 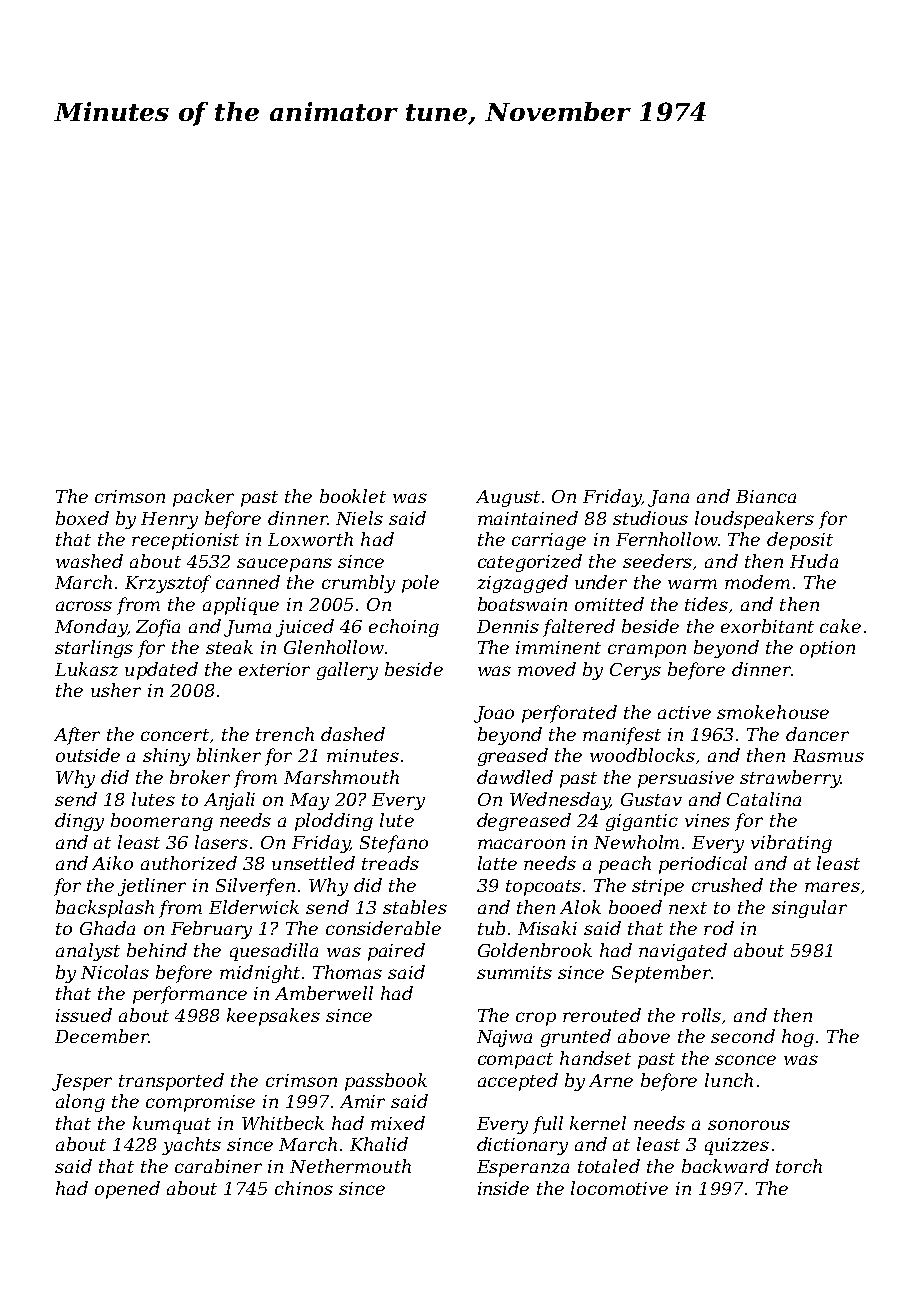 I want to click on booed, so click(x=635, y=907).
